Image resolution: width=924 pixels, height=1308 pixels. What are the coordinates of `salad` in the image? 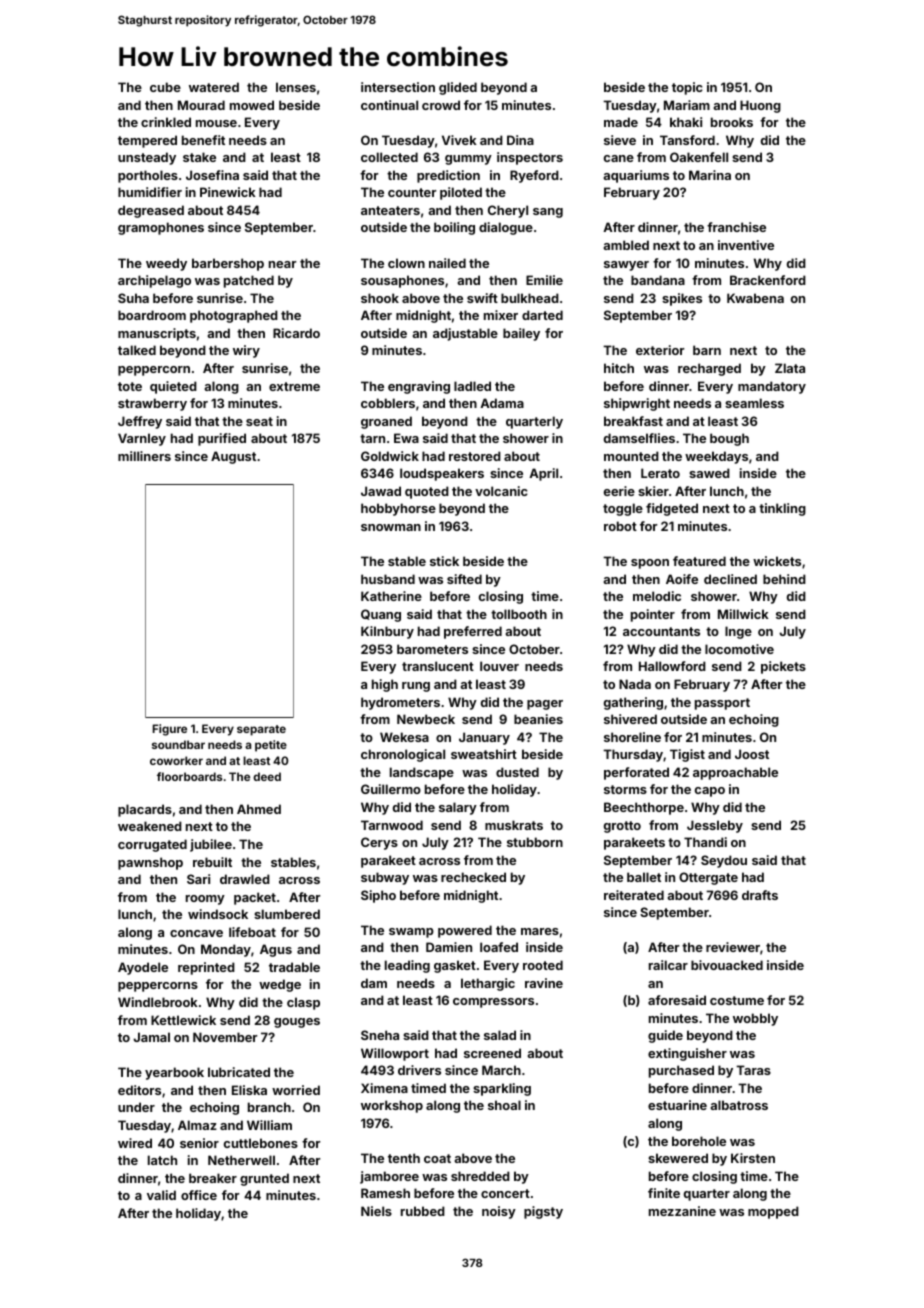 It's located at (500, 1035).
